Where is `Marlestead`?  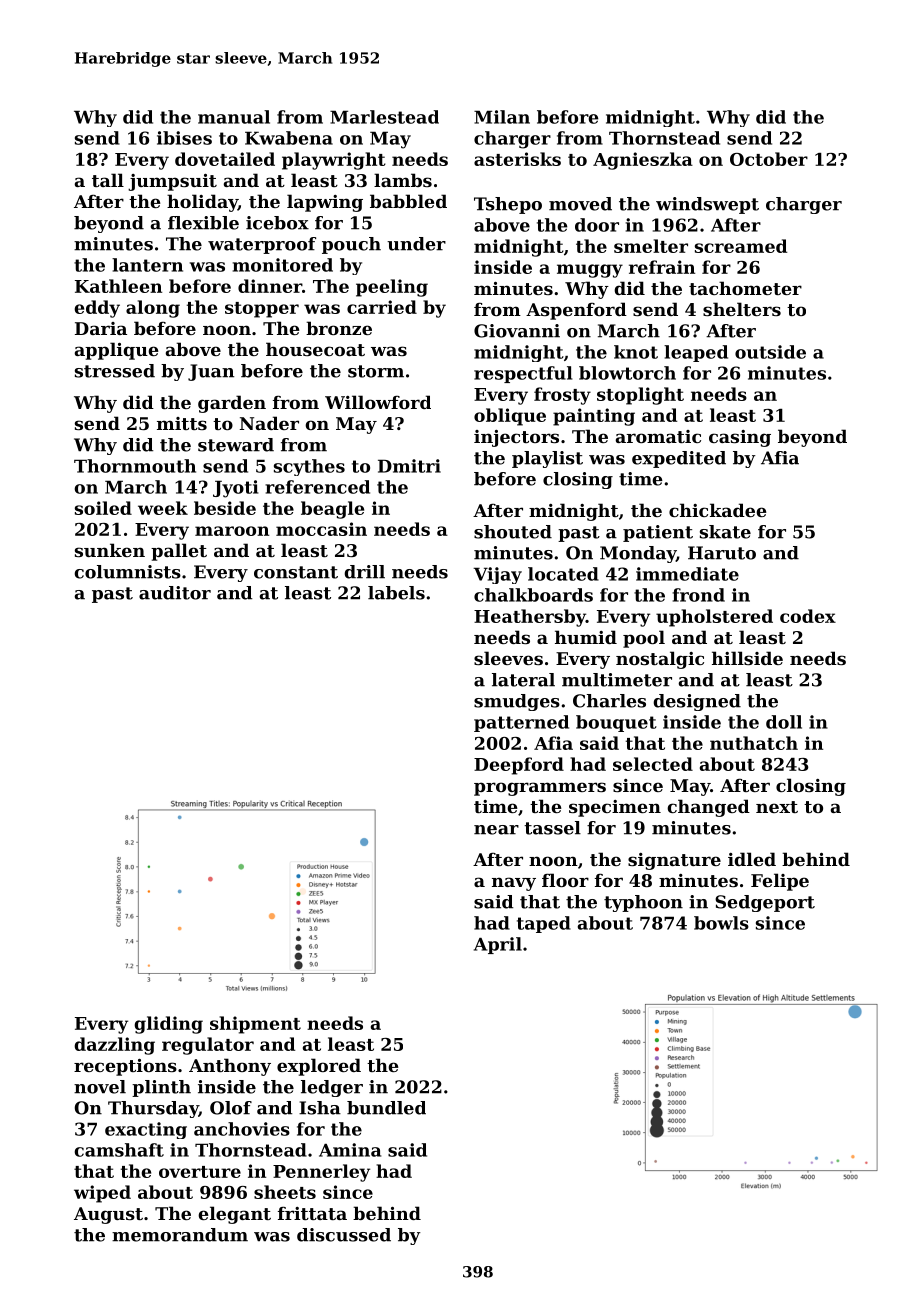
Marlestead is located at coordinates (384, 117).
